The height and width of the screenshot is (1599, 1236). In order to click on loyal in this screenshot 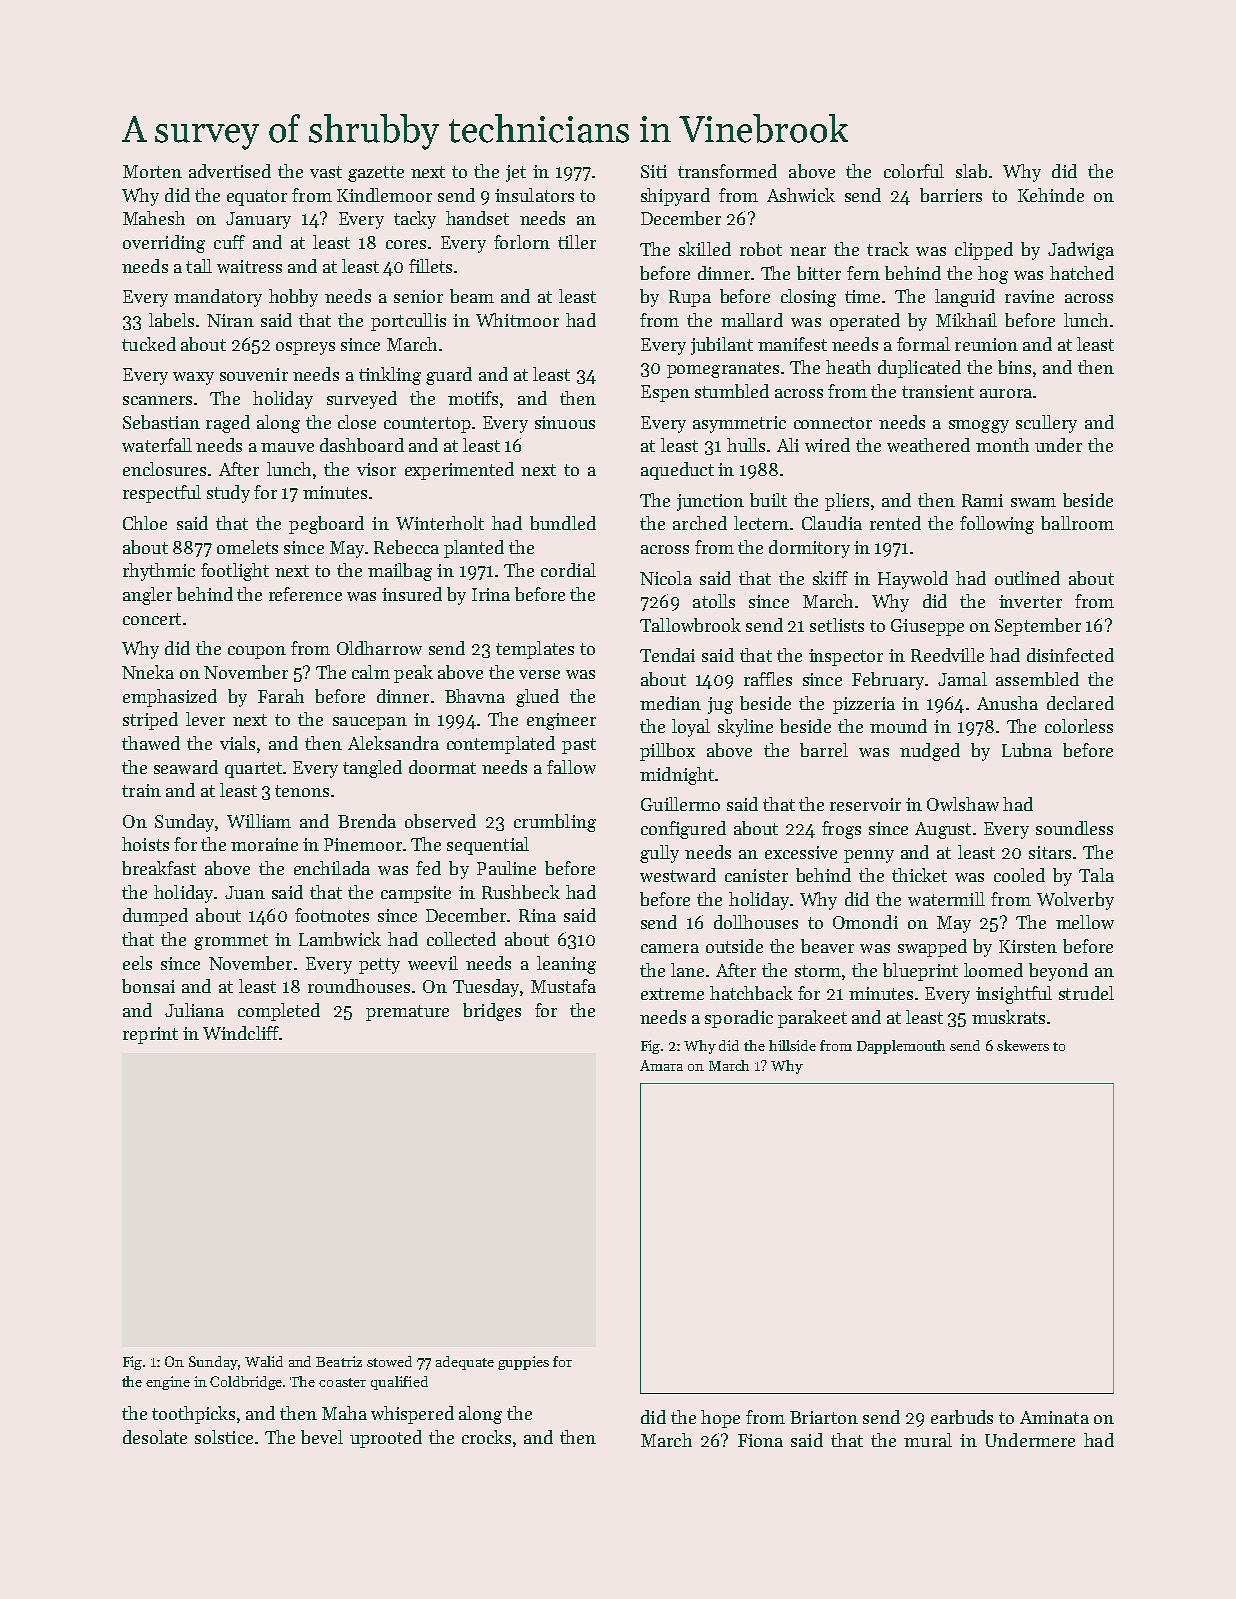, I will do `click(691, 728)`.
